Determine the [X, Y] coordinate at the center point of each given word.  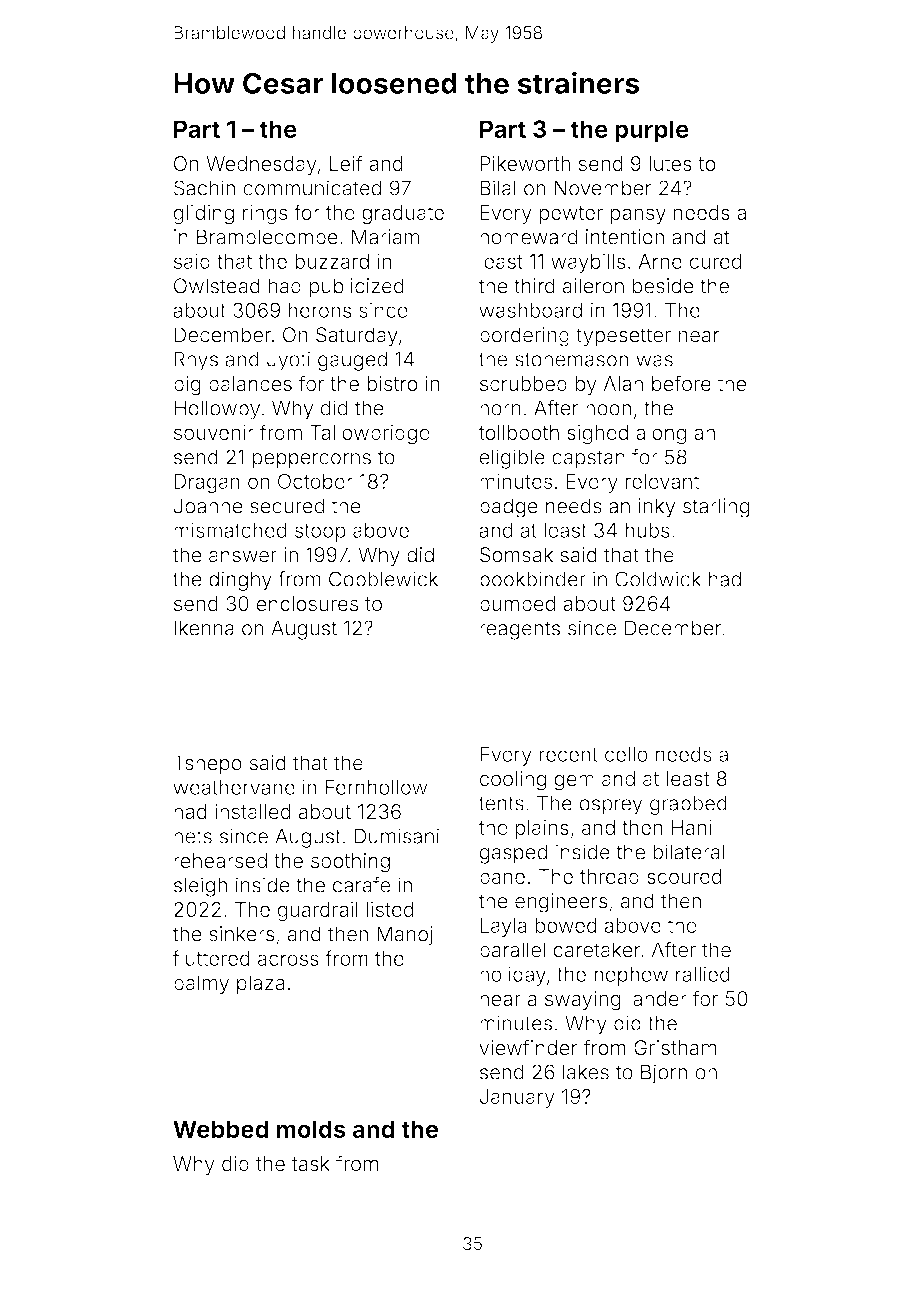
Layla [503, 927]
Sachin [204, 188]
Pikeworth [525, 163]
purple [652, 131]
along [661, 435]
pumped [517, 605]
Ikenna [204, 628]
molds [311, 1129]
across [288, 960]
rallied [703, 974]
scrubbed [523, 383]
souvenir [214, 432]
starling [716, 508]
